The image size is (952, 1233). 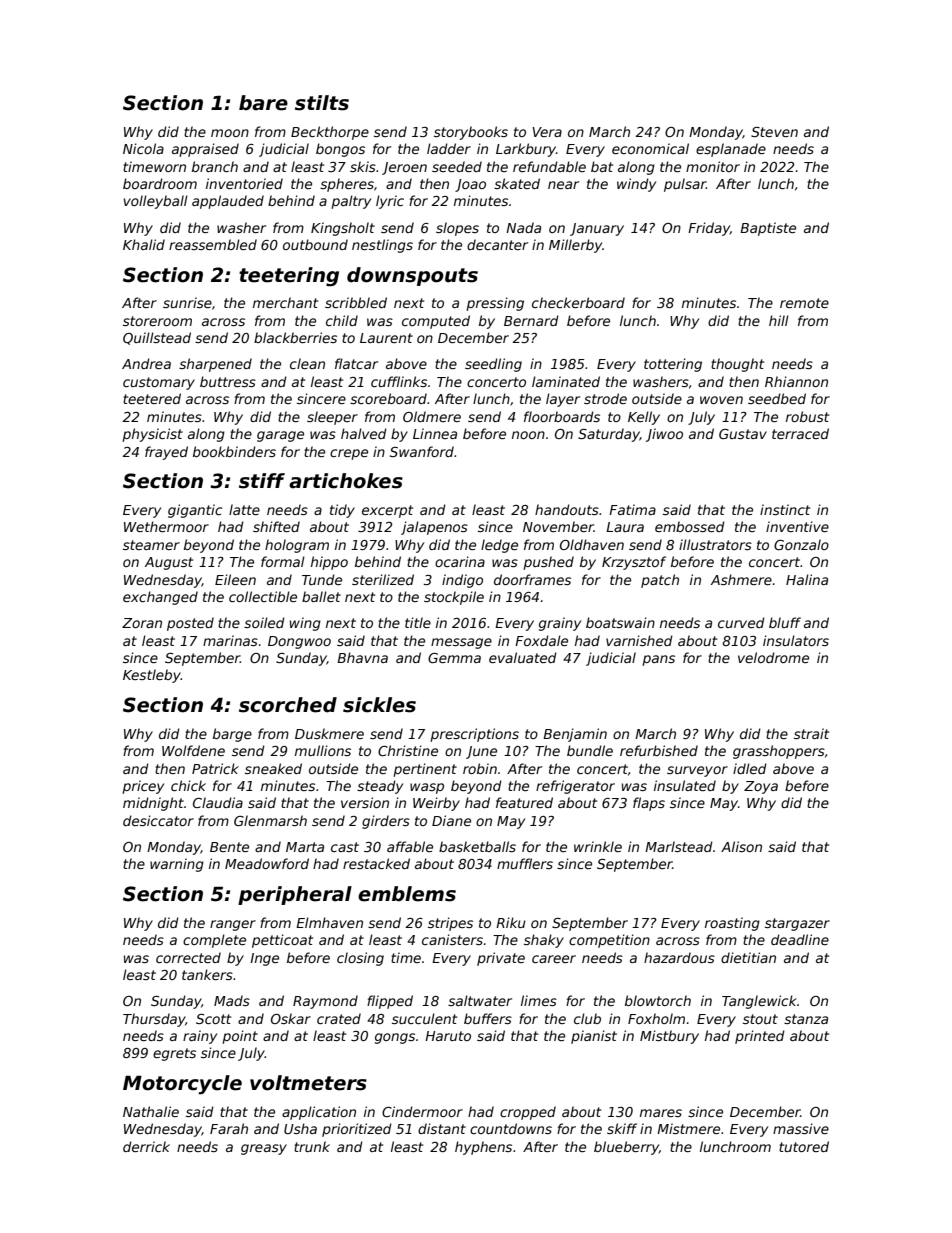 What do you see at coordinates (774, 132) in the page?
I see `Steven` at bounding box center [774, 132].
